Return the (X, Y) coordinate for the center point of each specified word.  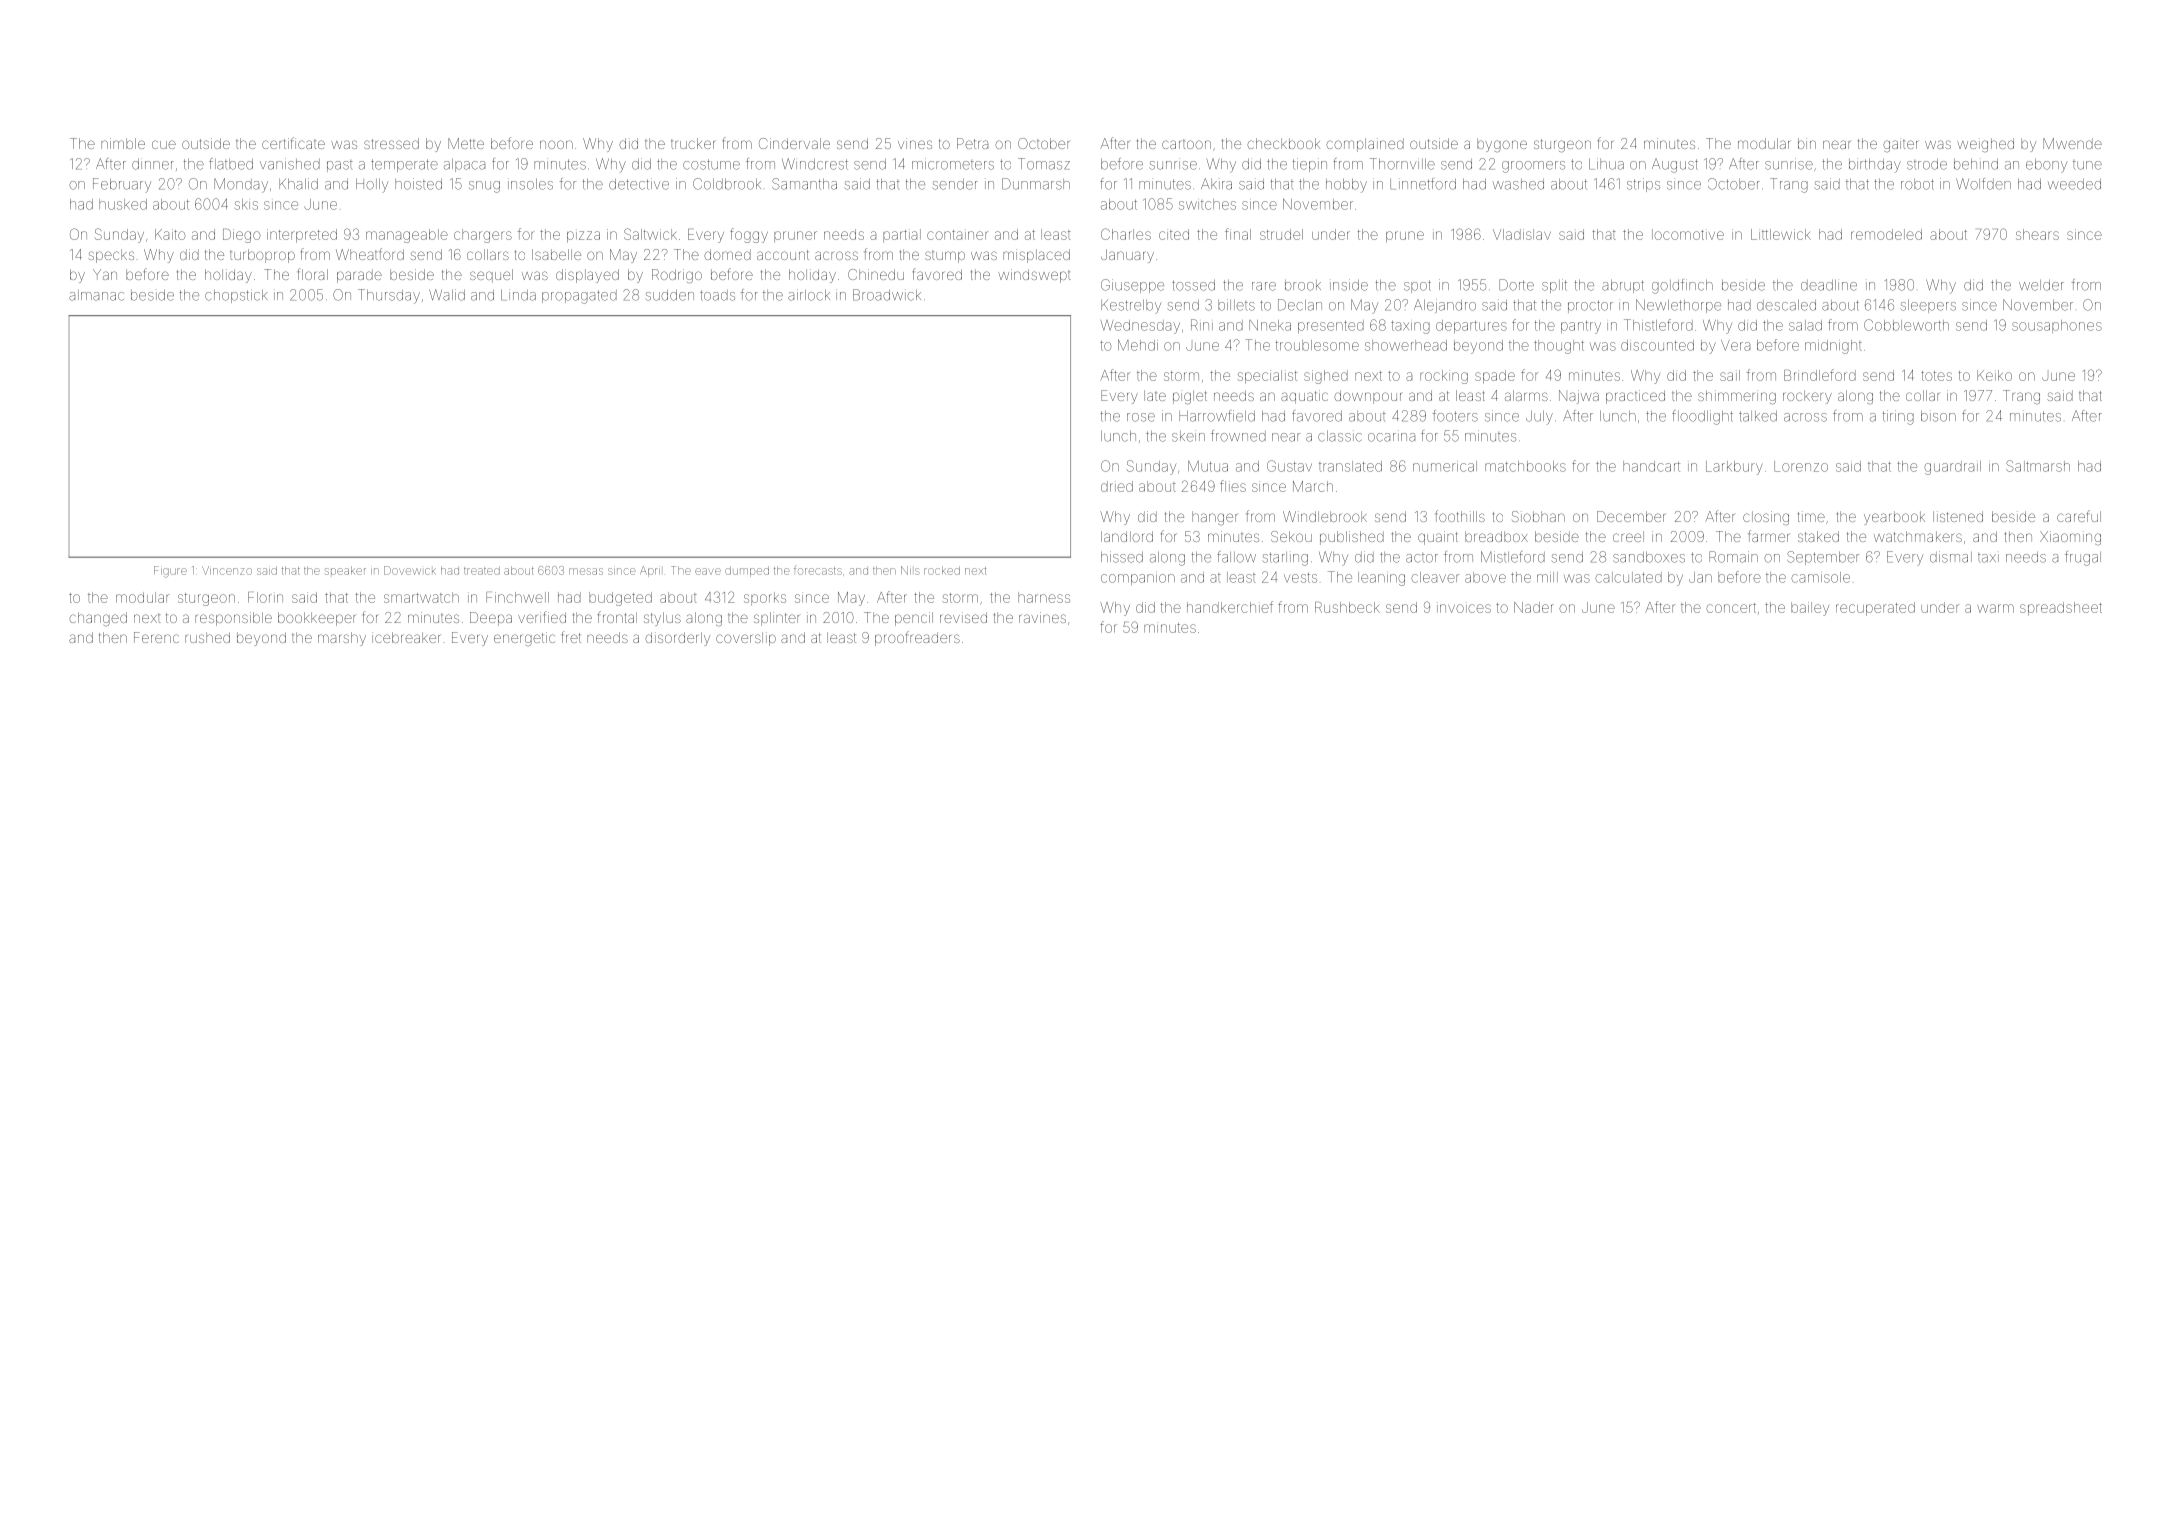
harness (1044, 597)
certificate (293, 143)
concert (1731, 608)
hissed (1122, 557)
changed (98, 619)
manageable (407, 236)
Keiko (1994, 375)
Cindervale (794, 143)
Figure (170, 572)
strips (1643, 185)
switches (1207, 204)
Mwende (2072, 143)
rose (1141, 417)
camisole (1820, 577)
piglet (1190, 397)
